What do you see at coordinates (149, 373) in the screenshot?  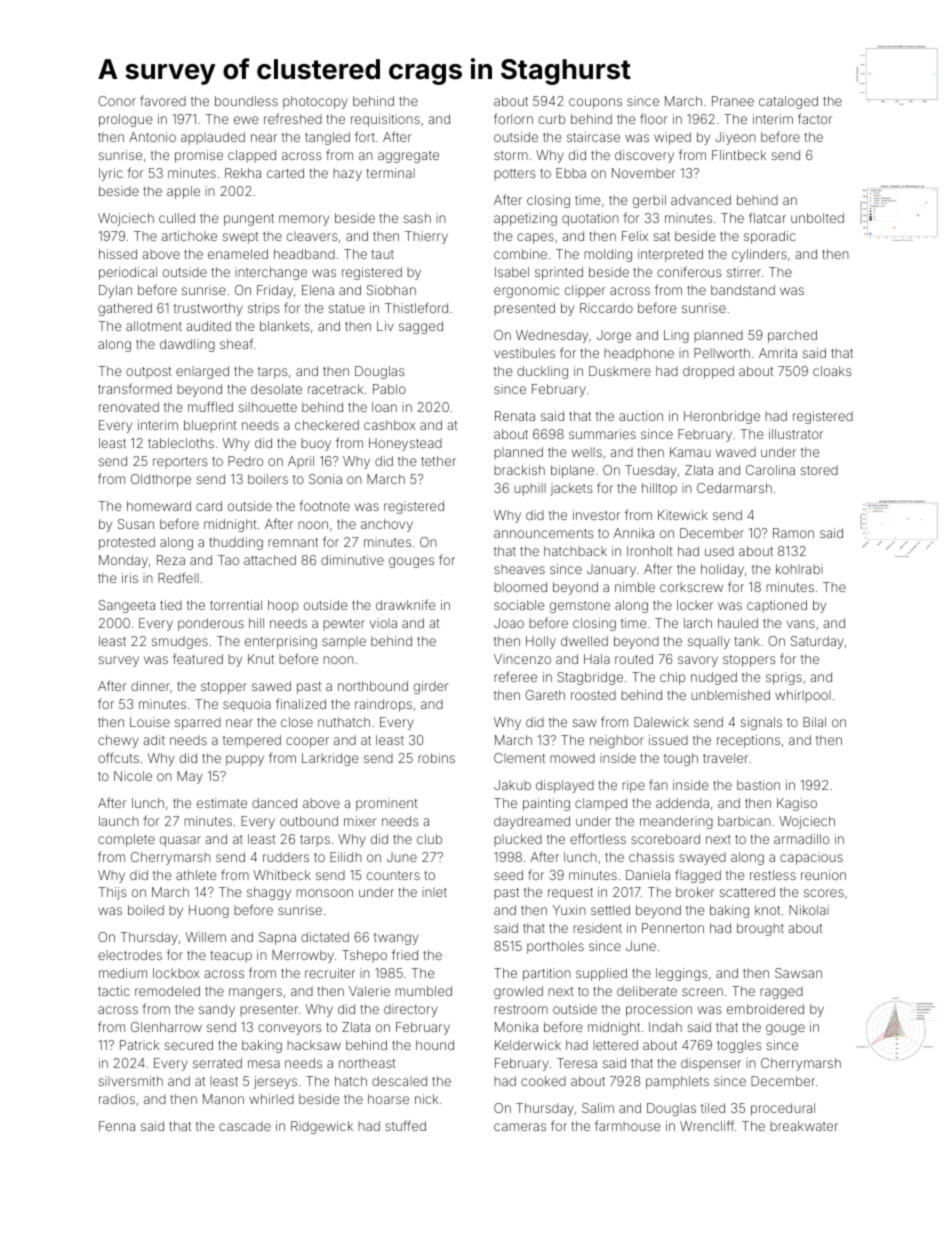 I see `outpost` at bounding box center [149, 373].
